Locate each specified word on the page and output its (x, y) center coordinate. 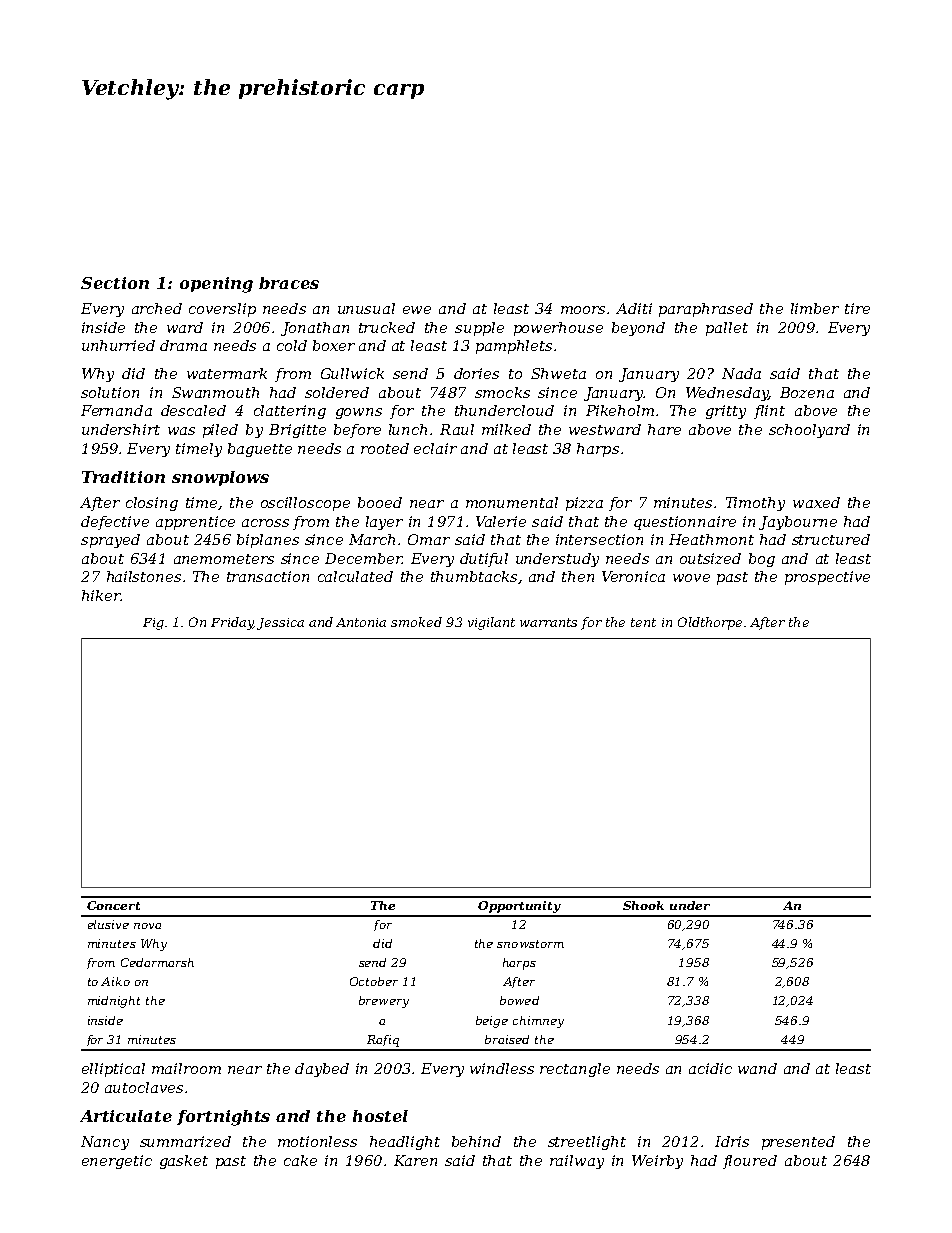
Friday (232, 623)
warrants (548, 622)
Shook (643, 905)
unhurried (118, 345)
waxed (816, 502)
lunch (408, 429)
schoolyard (809, 431)
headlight (405, 1143)
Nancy (105, 1143)
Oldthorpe (710, 623)
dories (476, 373)
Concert (113, 905)
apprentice (195, 523)
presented (798, 1143)
